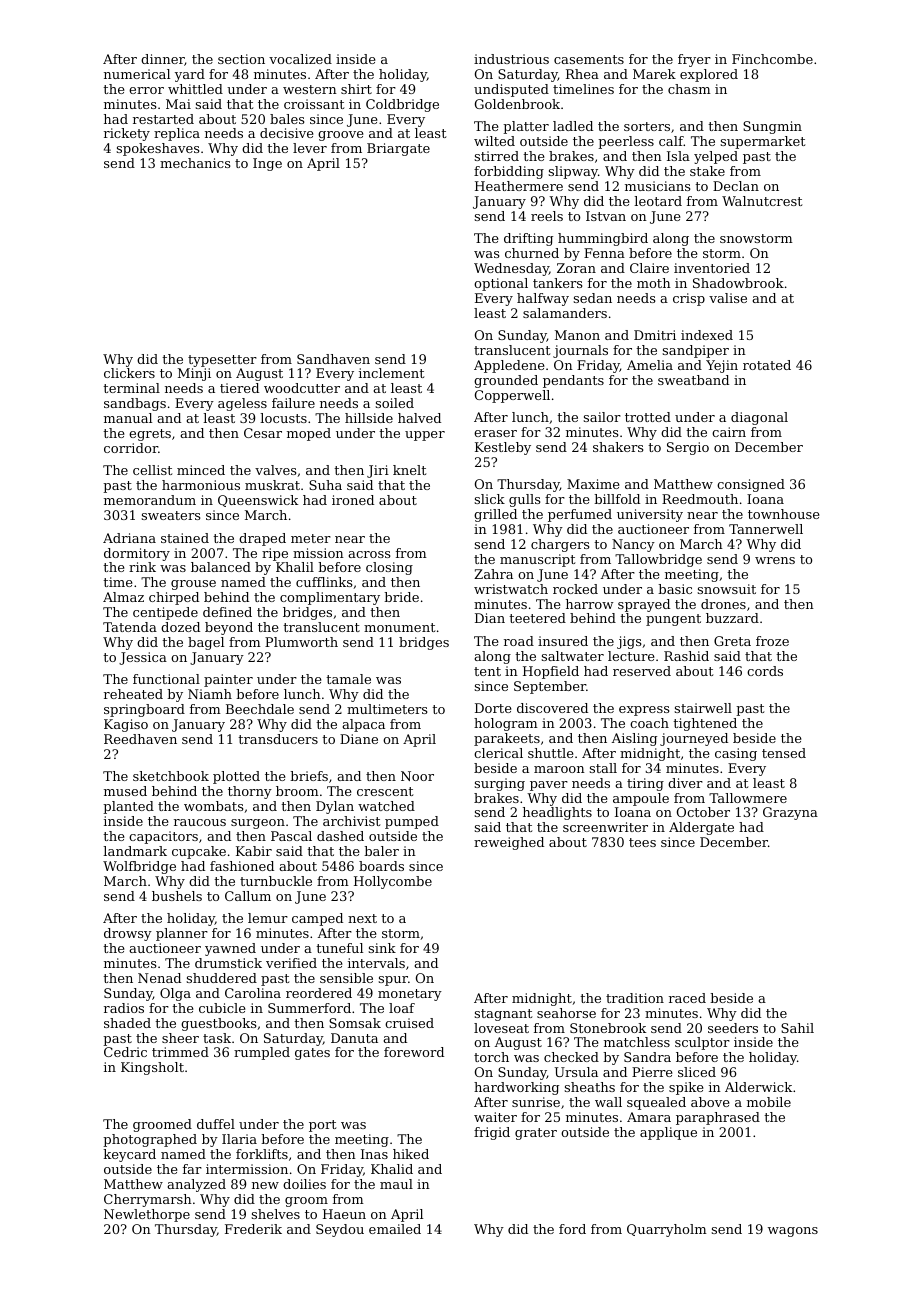 The image size is (924, 1308). I want to click on stairwell, so click(703, 708).
